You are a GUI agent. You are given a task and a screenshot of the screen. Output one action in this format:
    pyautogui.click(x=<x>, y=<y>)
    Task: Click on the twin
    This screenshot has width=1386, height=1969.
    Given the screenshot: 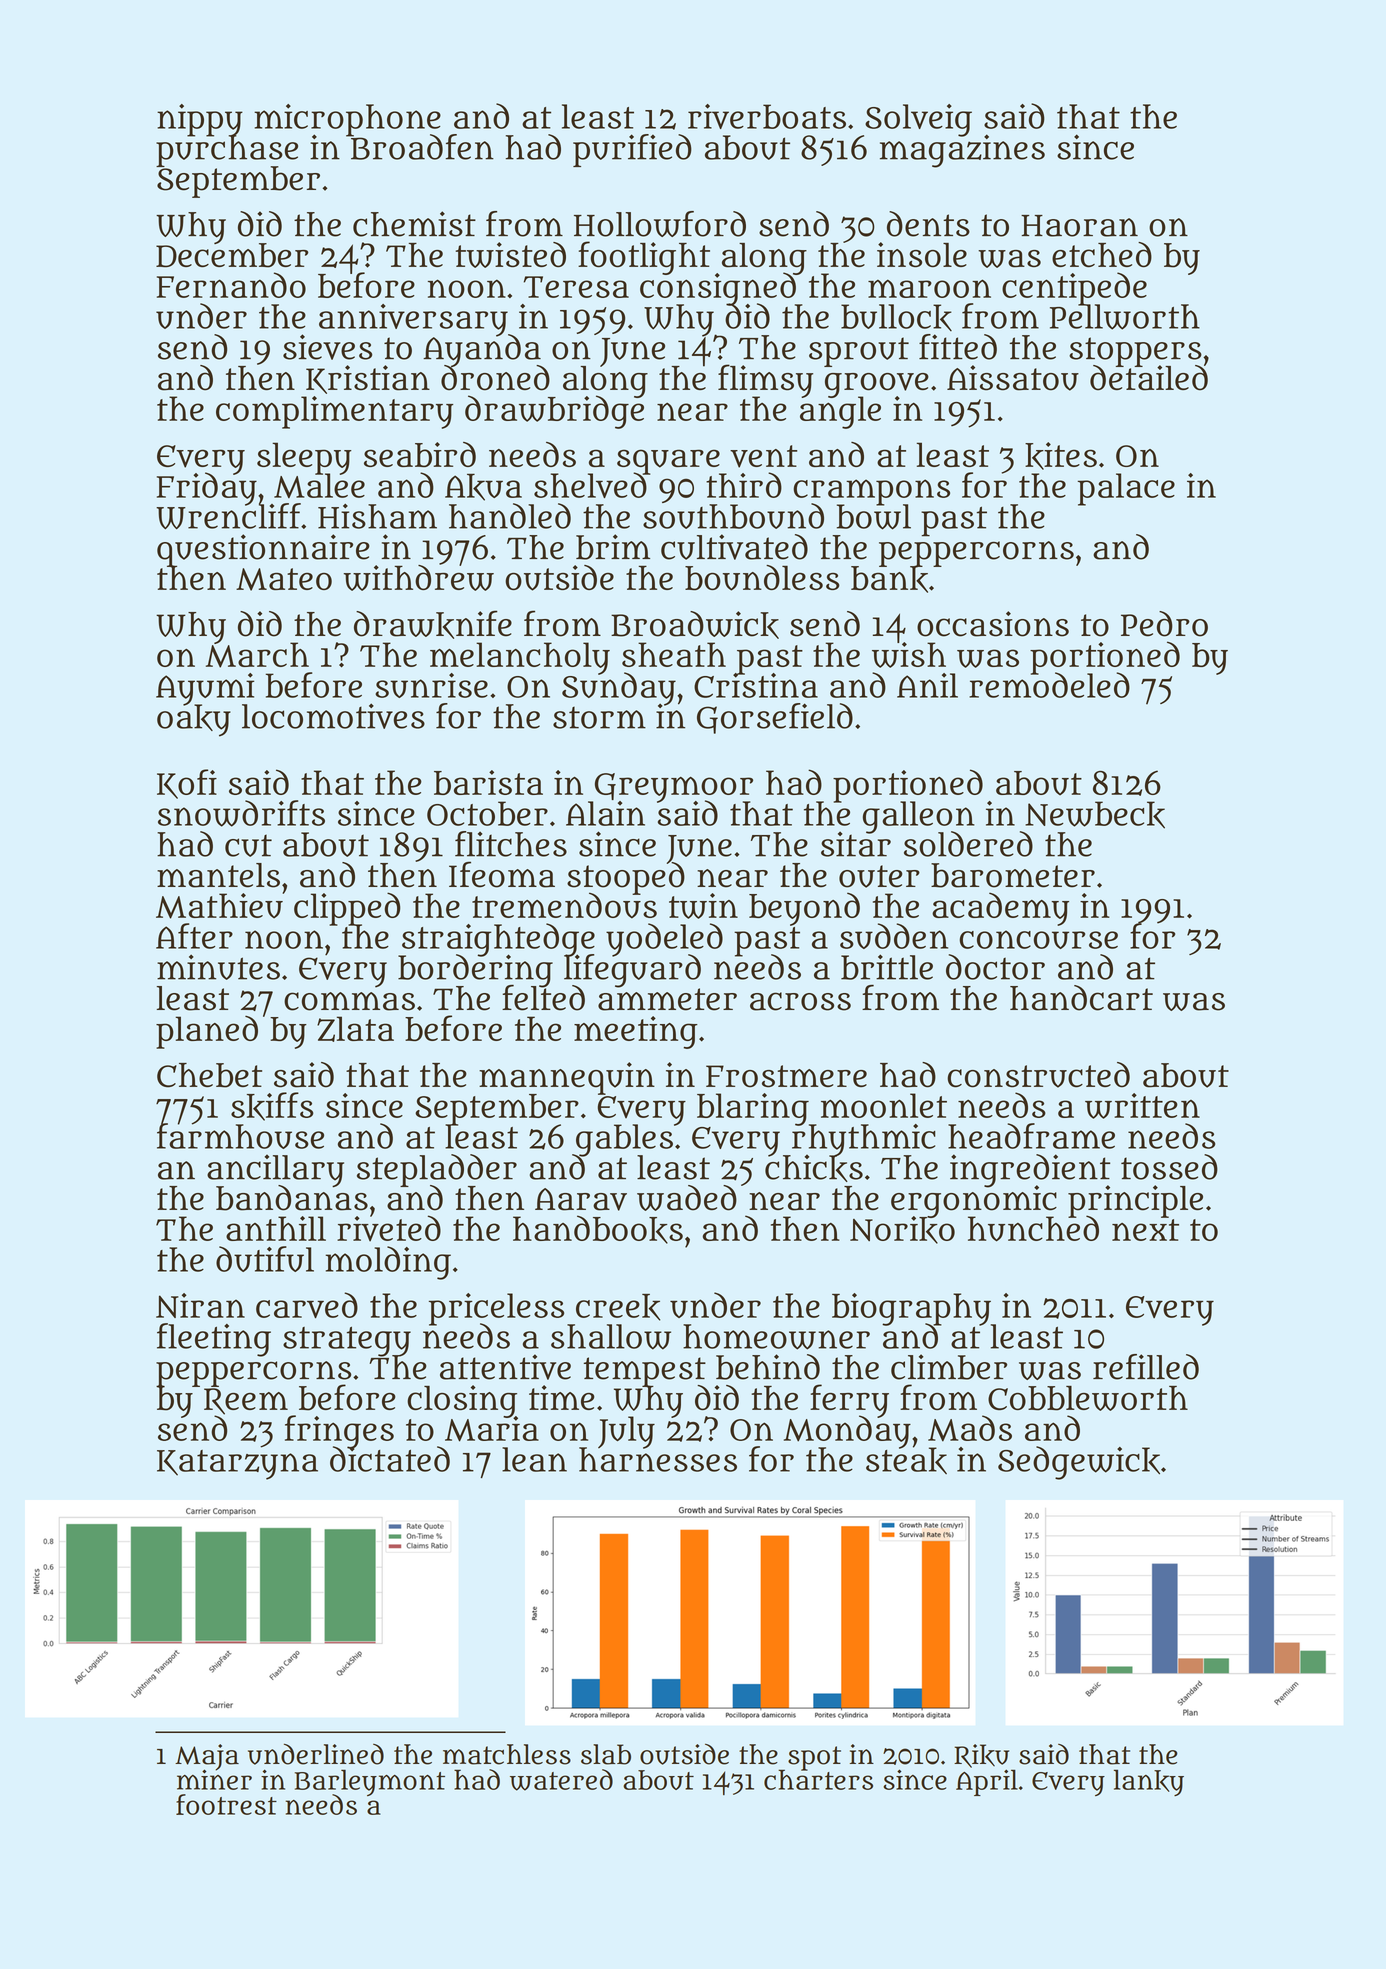 What is the action you would take?
    pyautogui.click(x=703, y=906)
